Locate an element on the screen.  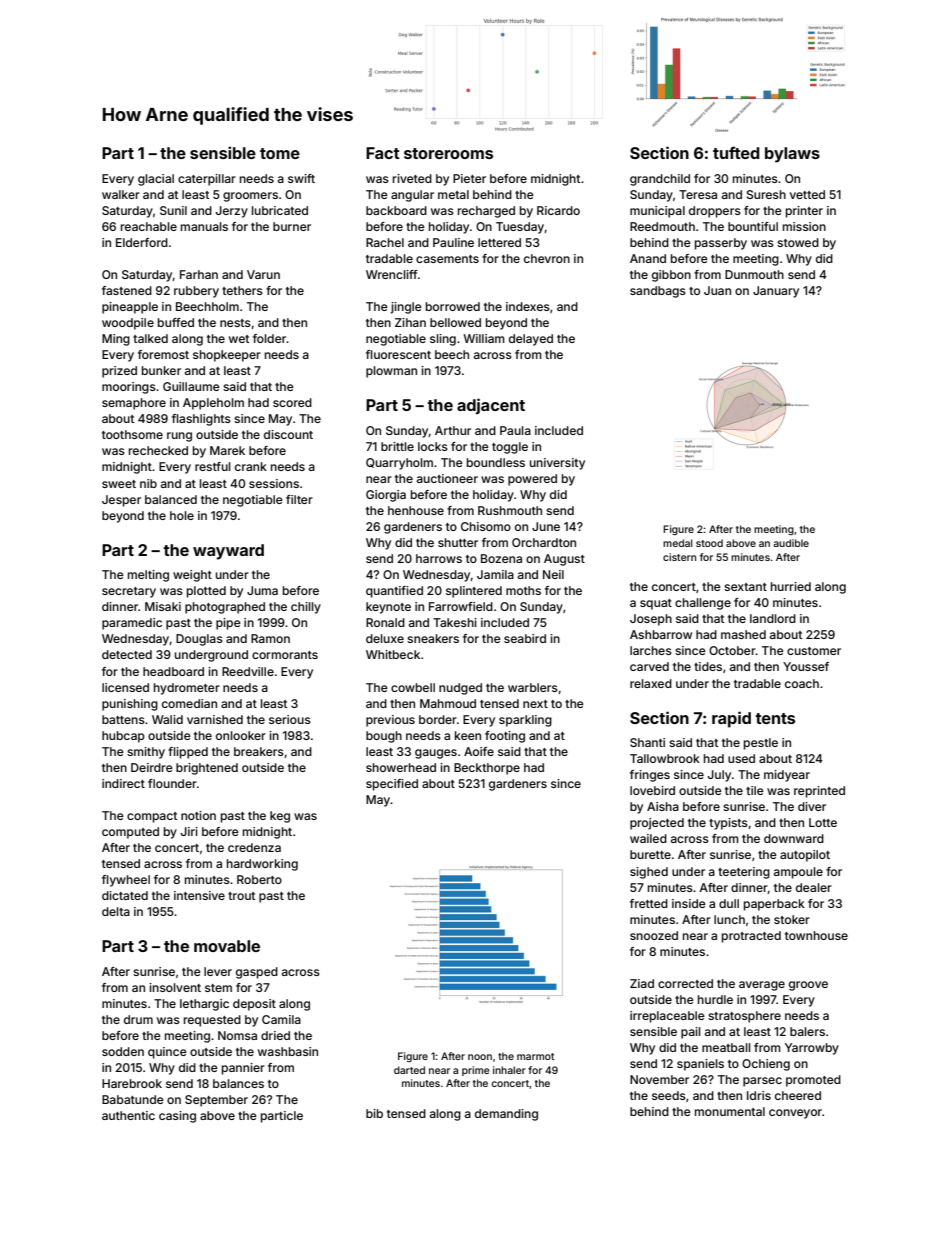
chevron is located at coordinates (547, 258).
